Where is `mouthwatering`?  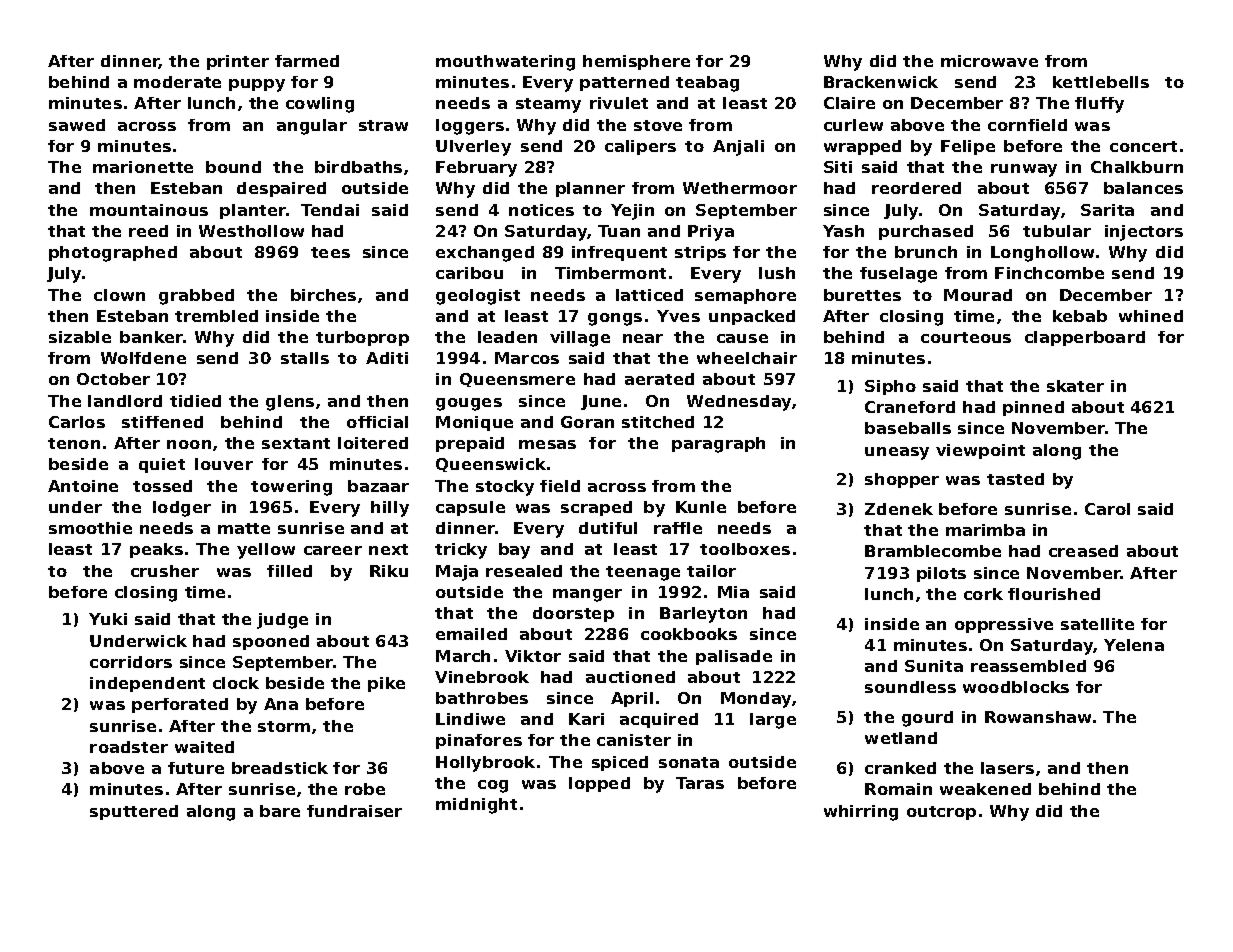 mouthwatering is located at coordinates (505, 63).
